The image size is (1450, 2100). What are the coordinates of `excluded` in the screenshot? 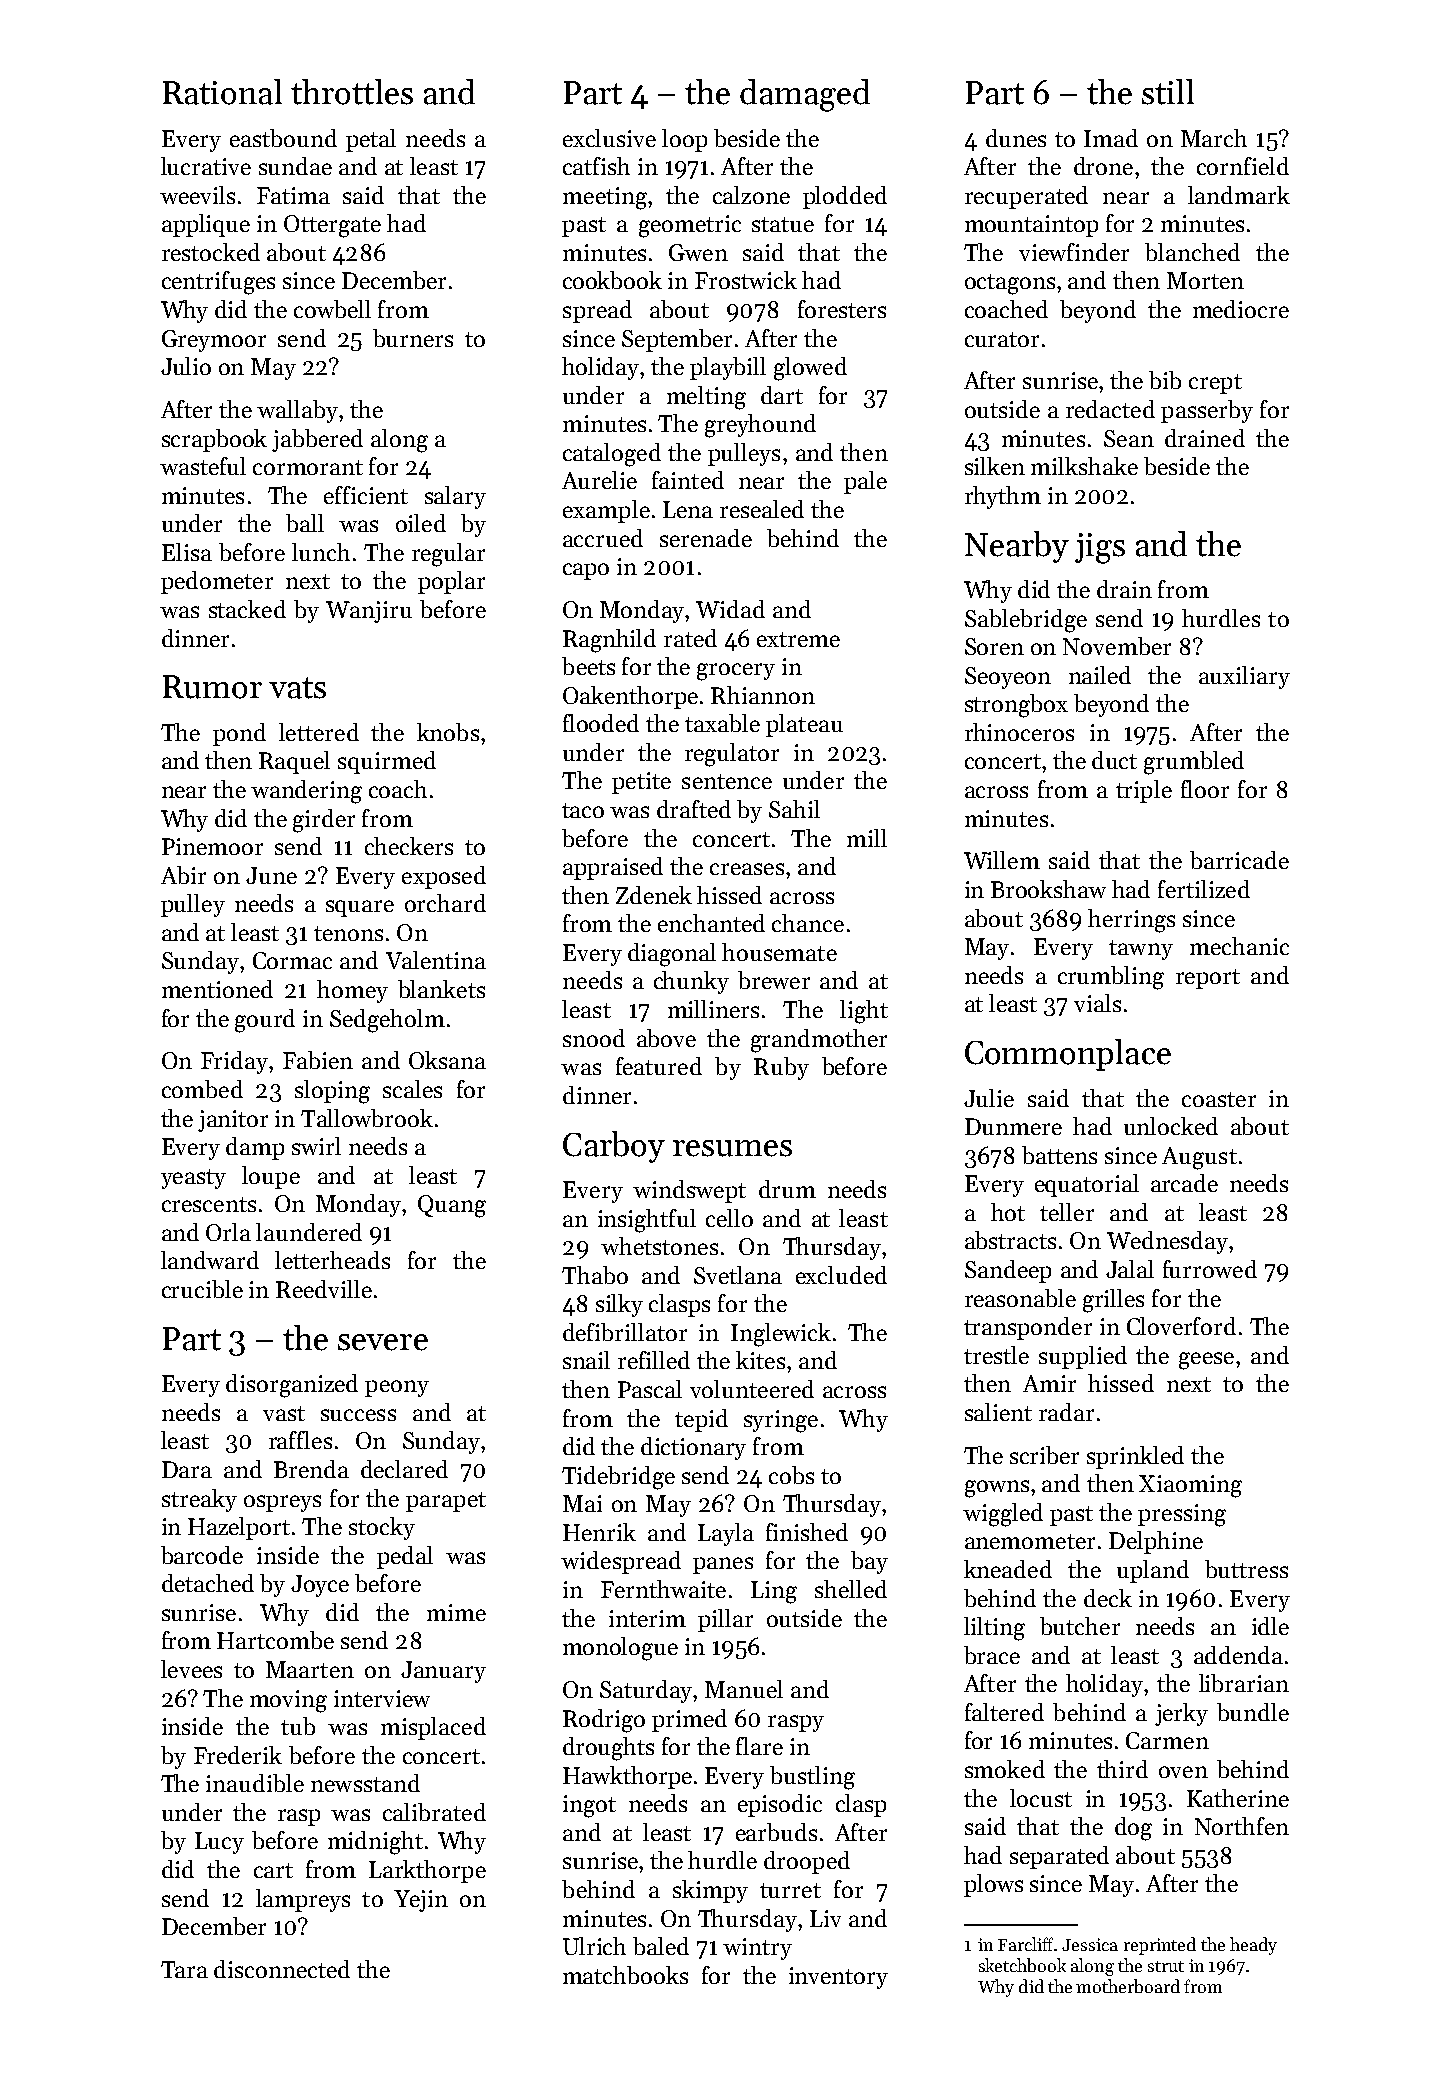 It's located at (841, 1275).
